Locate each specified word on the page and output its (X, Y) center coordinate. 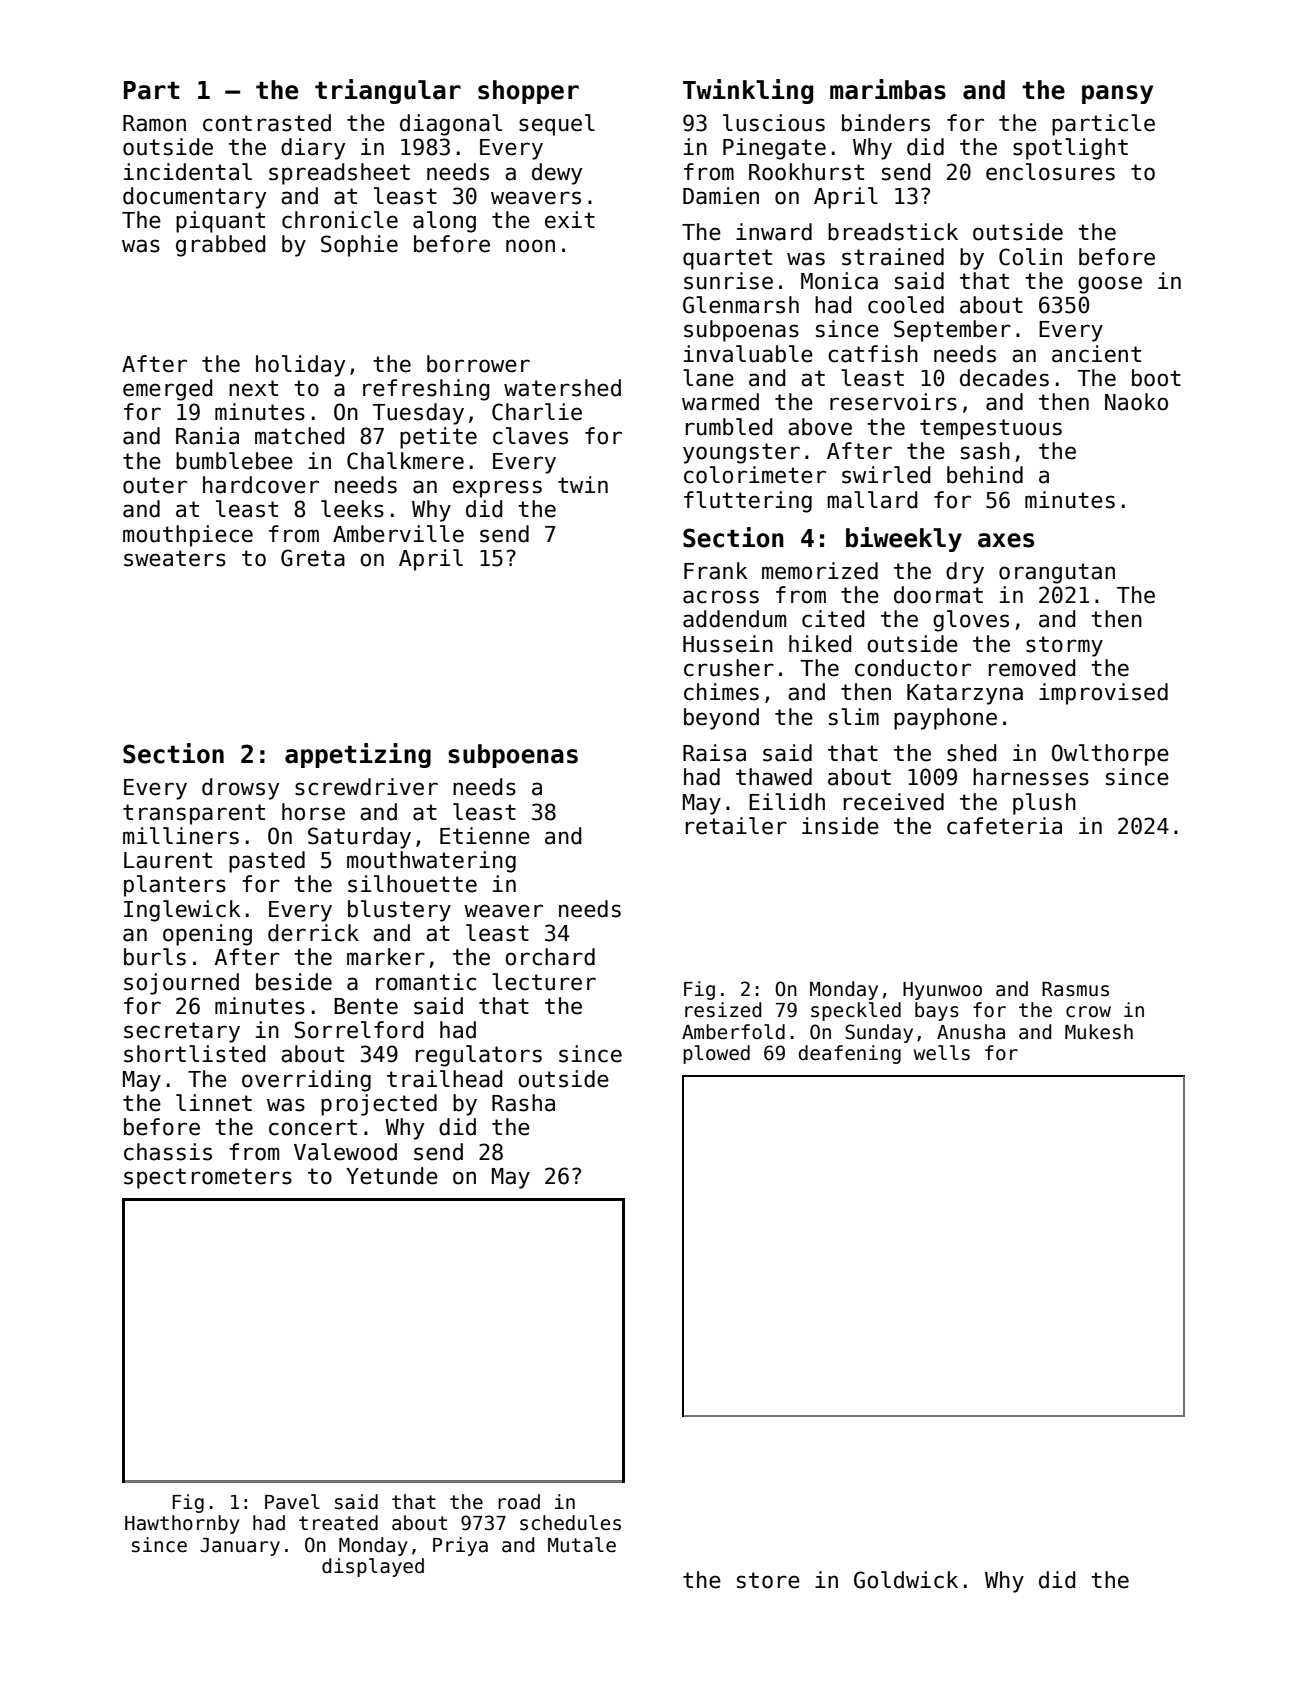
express (497, 489)
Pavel (292, 1502)
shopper (528, 92)
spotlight (1070, 149)
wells (942, 1053)
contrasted (267, 123)
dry (965, 573)
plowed (716, 1054)
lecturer (544, 982)
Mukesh (1099, 1032)
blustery (399, 911)
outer (155, 485)
